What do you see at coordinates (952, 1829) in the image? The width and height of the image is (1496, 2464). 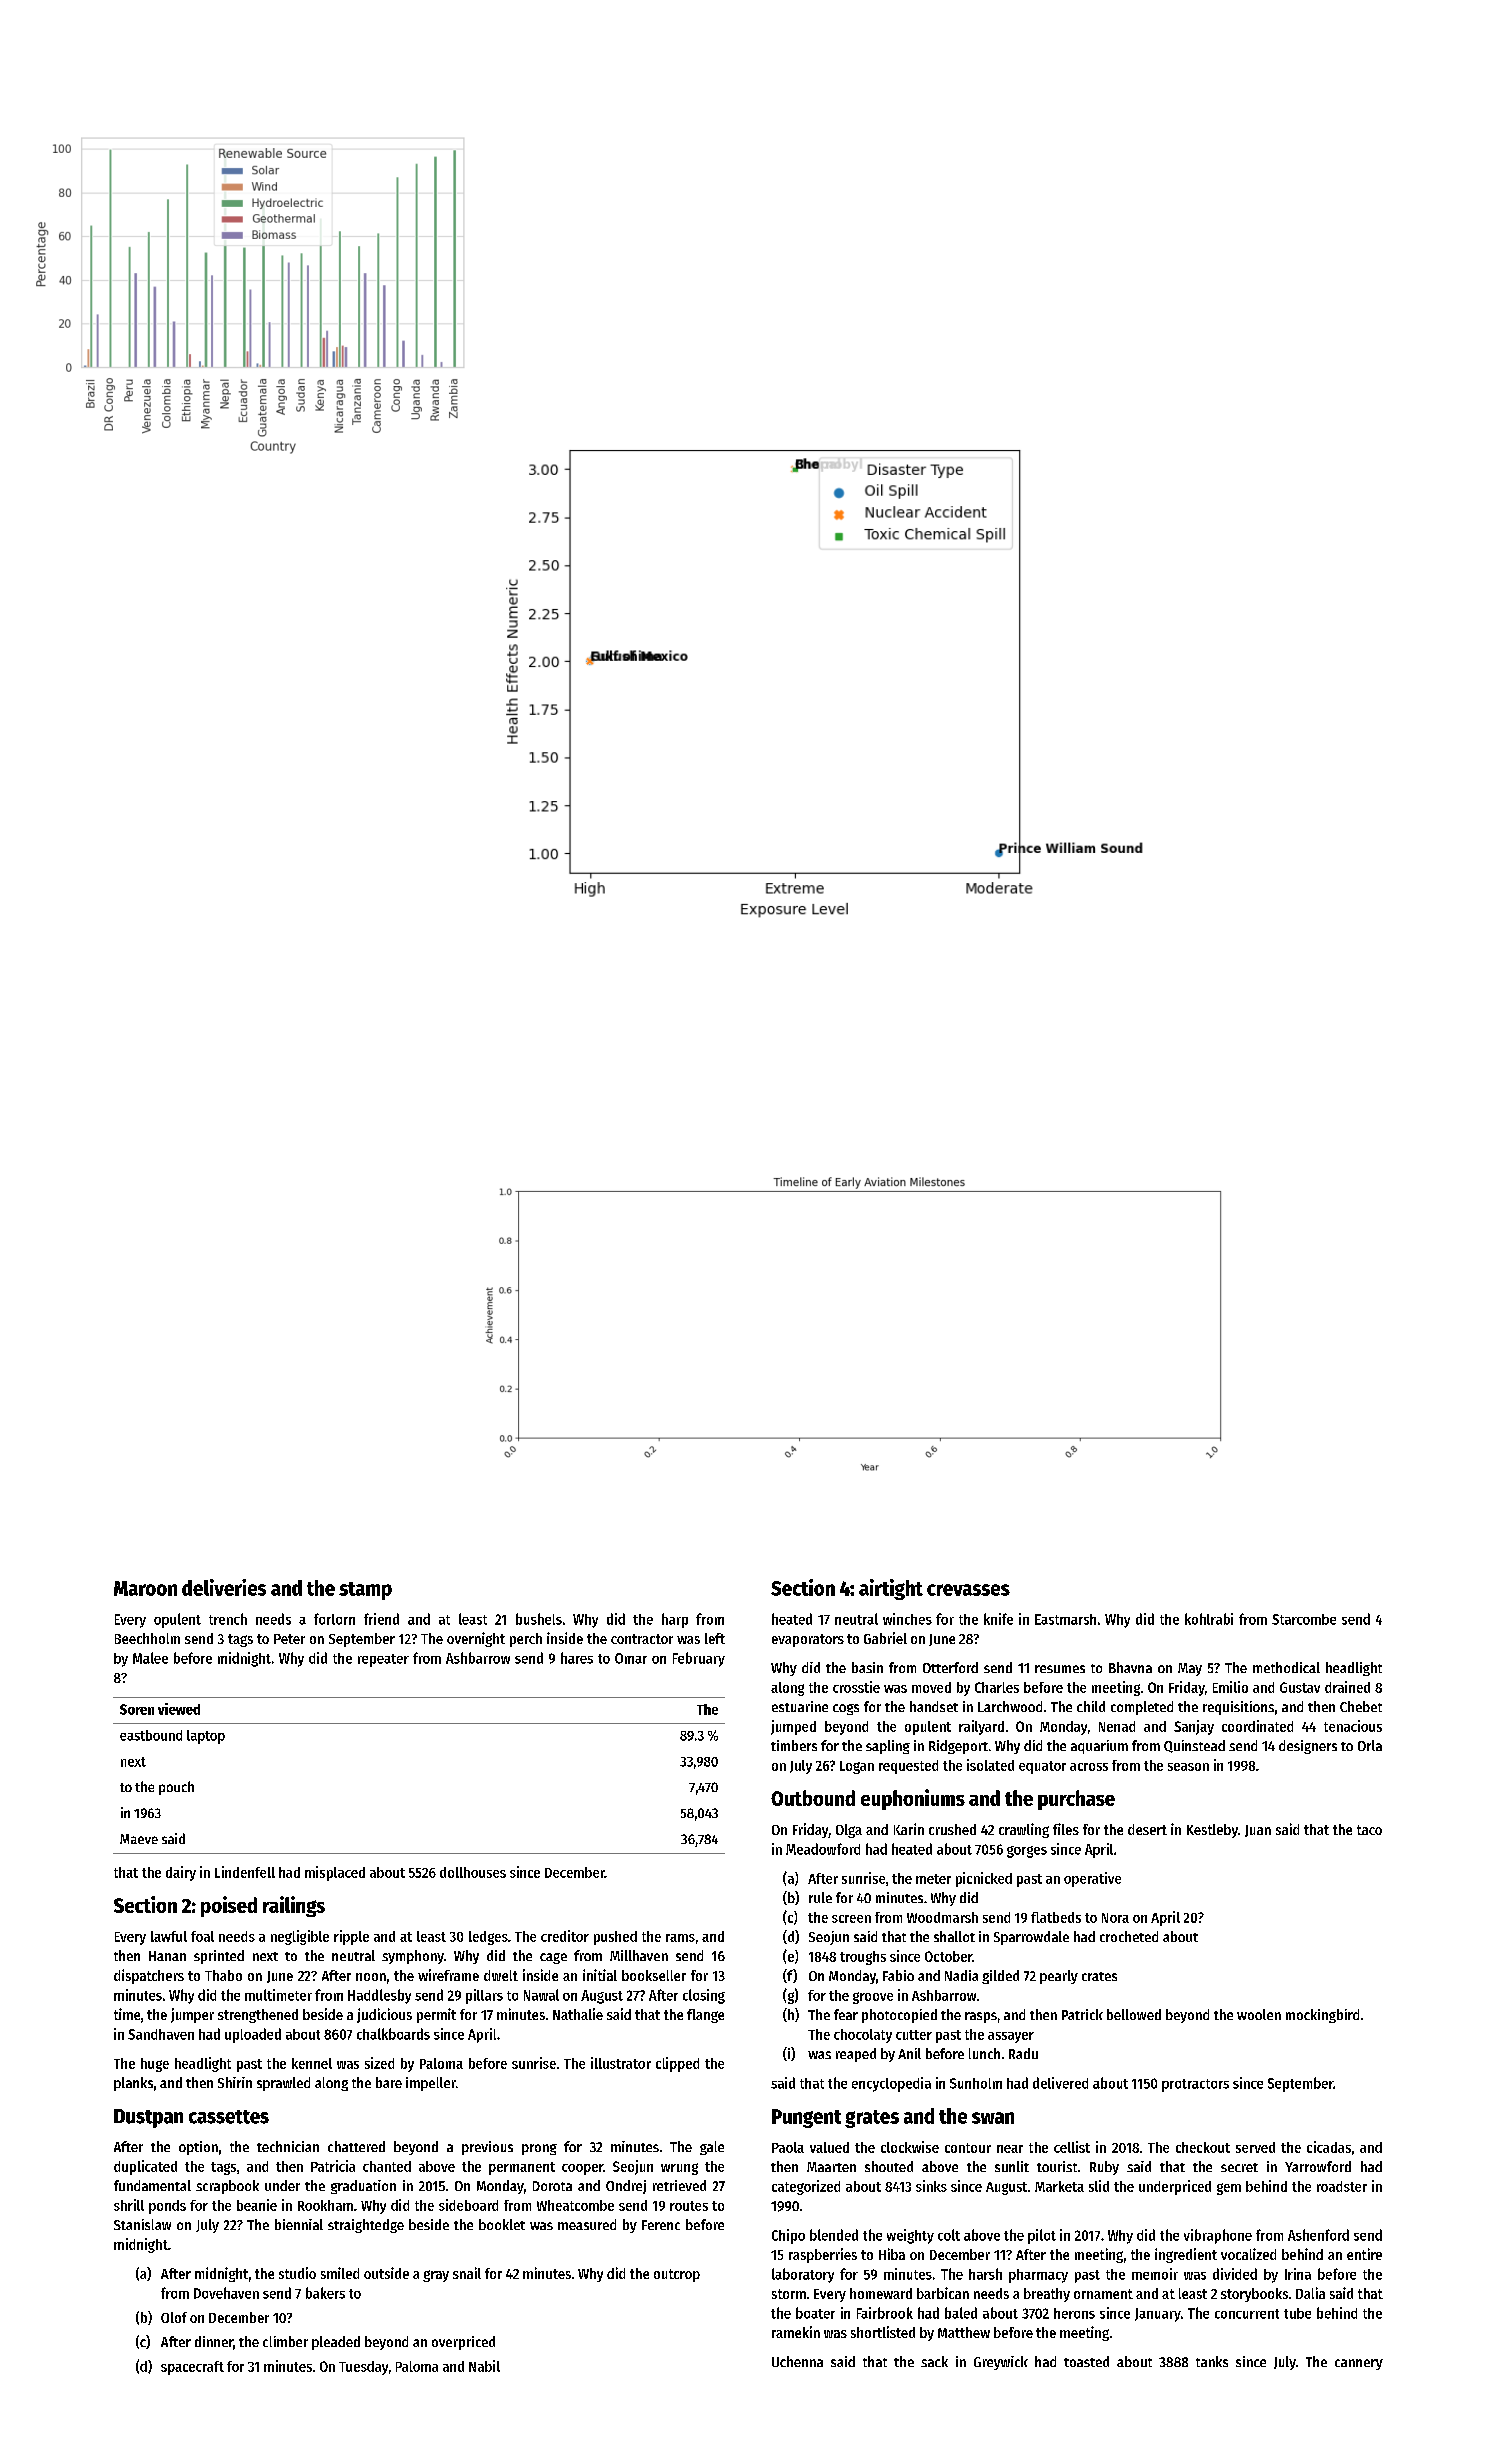 I see `crushed` at bounding box center [952, 1829].
